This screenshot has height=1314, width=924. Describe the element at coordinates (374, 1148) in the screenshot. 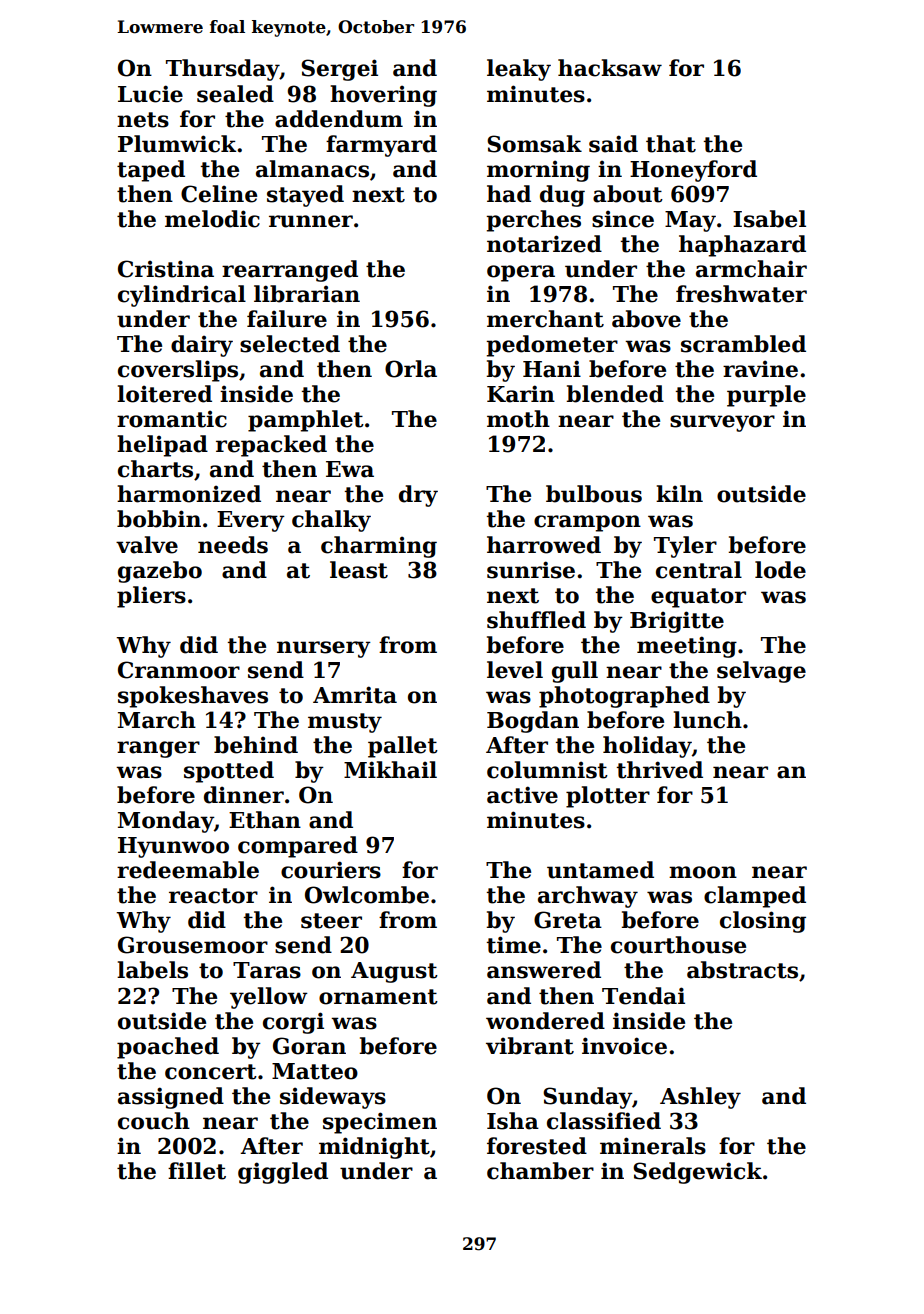

I see `midnight` at that location.
